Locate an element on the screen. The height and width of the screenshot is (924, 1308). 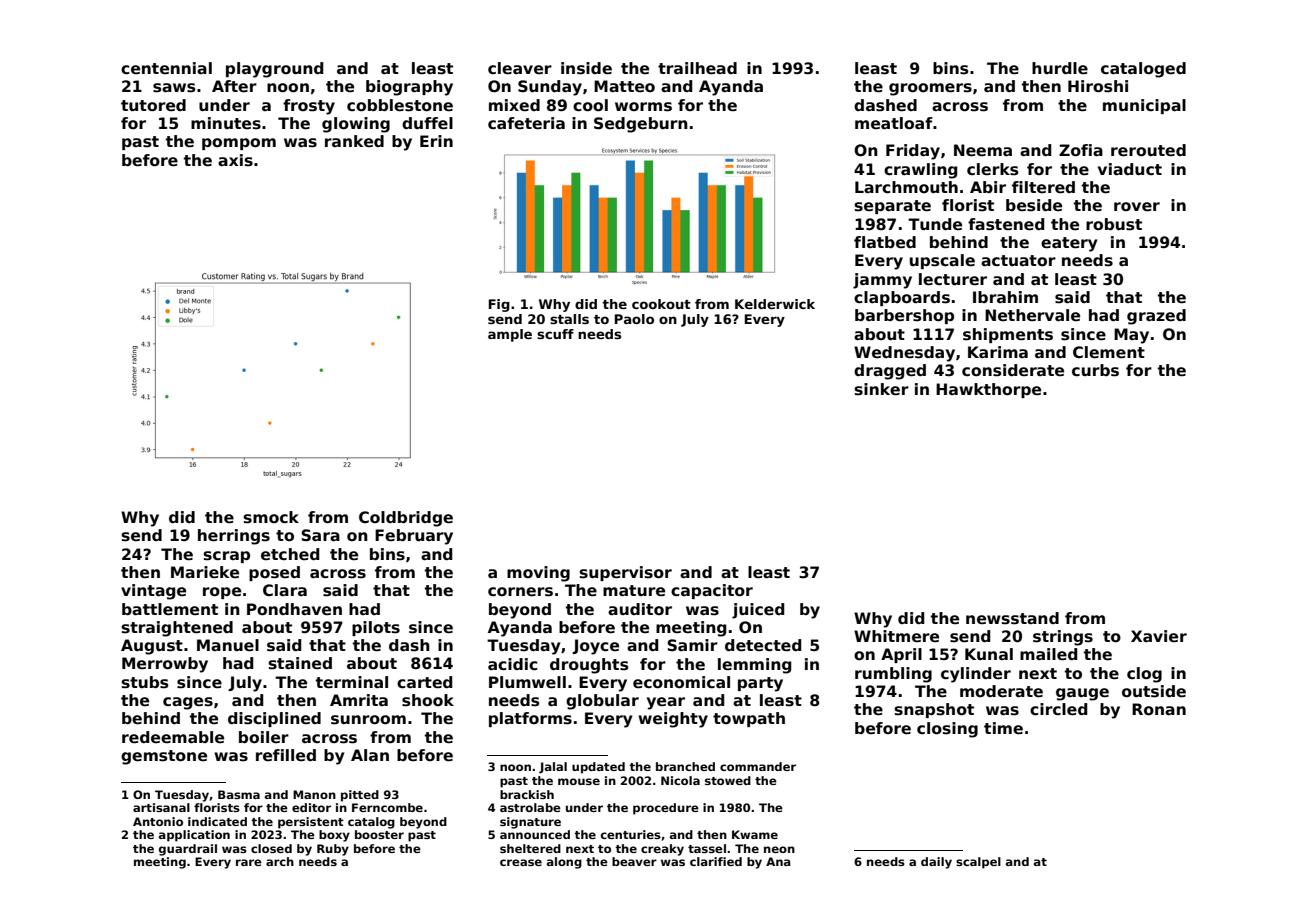
supervisor is located at coordinates (625, 573).
